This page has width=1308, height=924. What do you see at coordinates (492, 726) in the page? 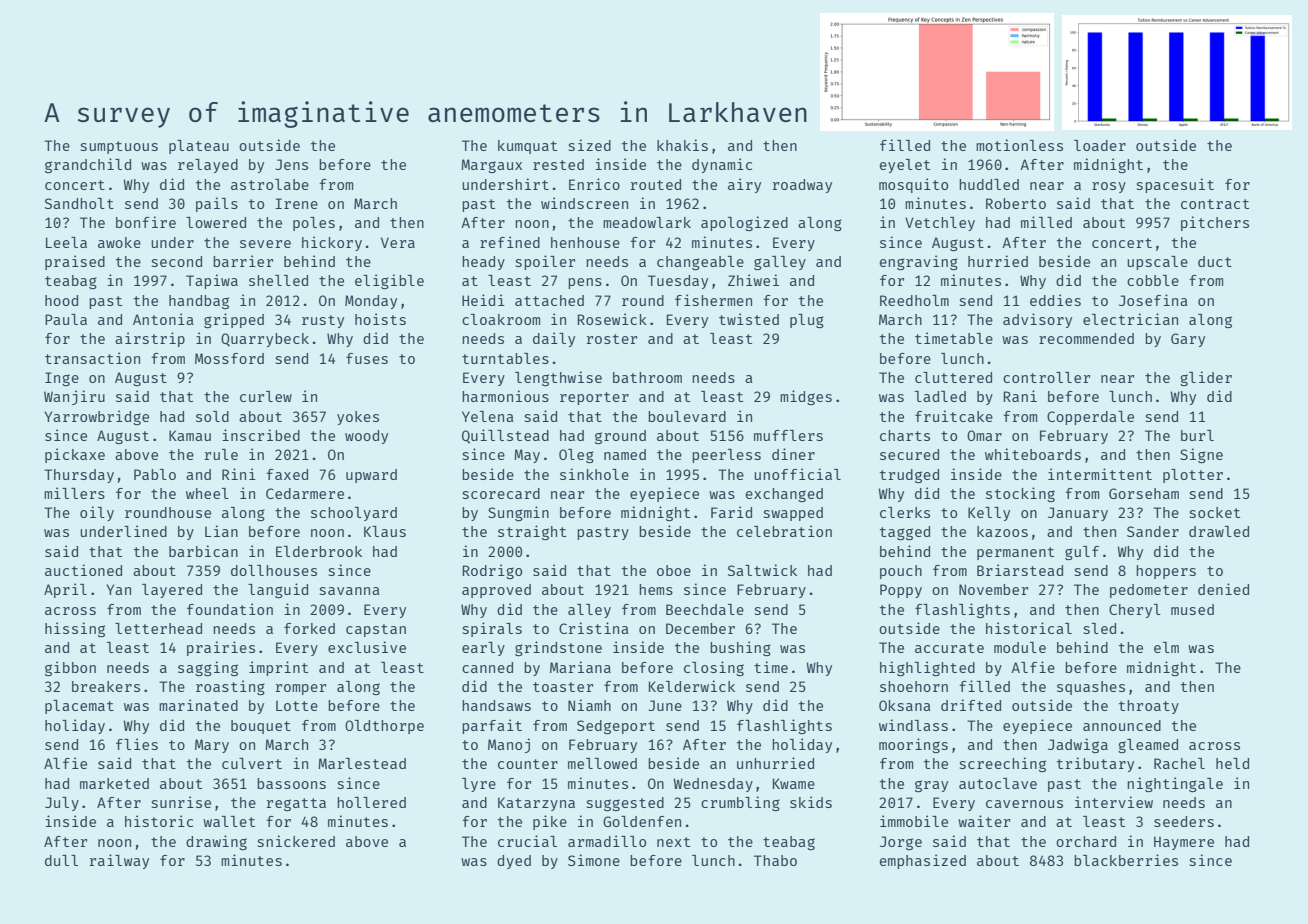
I see `parfait` at bounding box center [492, 726].
